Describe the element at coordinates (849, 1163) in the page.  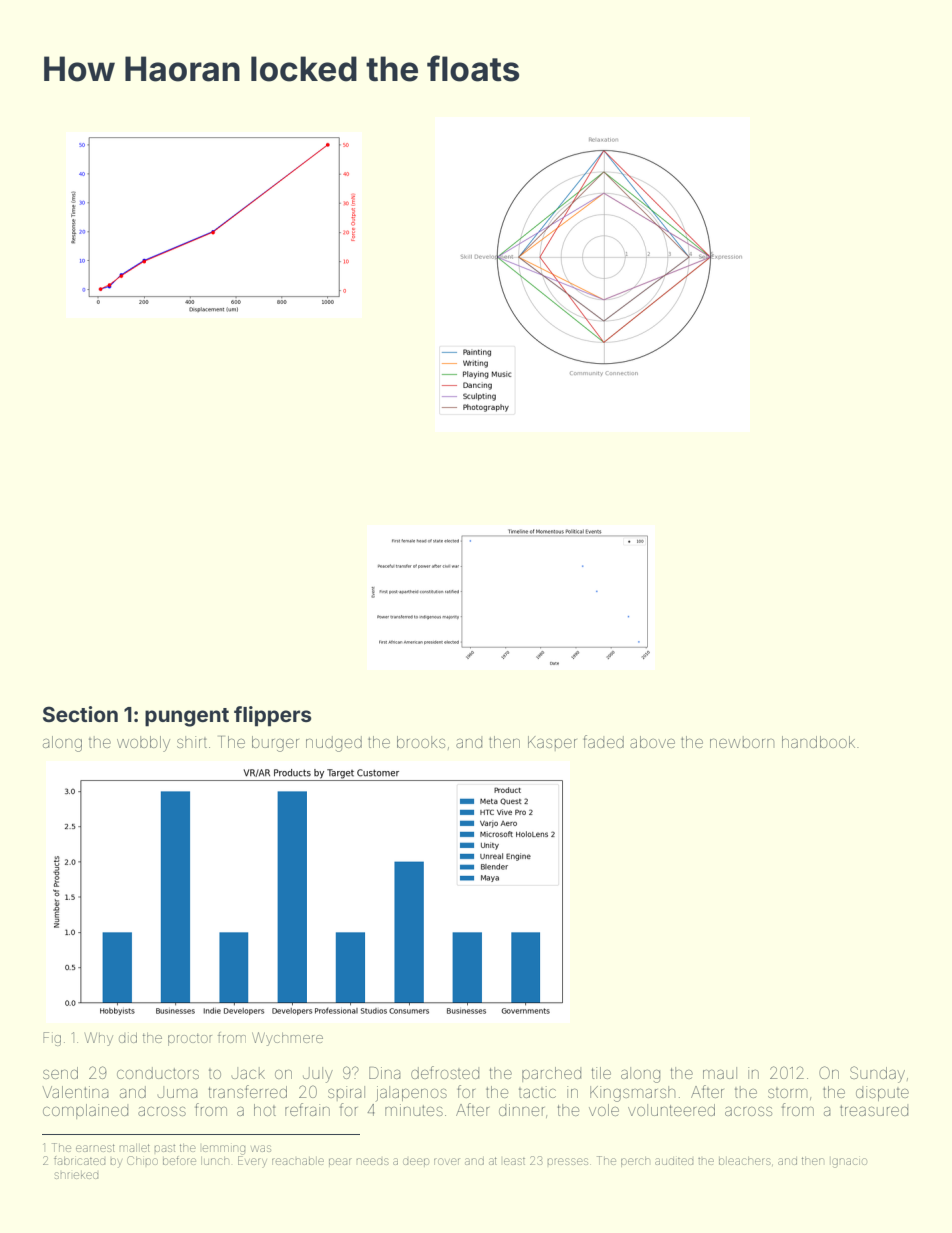
I see `Ignacio` at that location.
